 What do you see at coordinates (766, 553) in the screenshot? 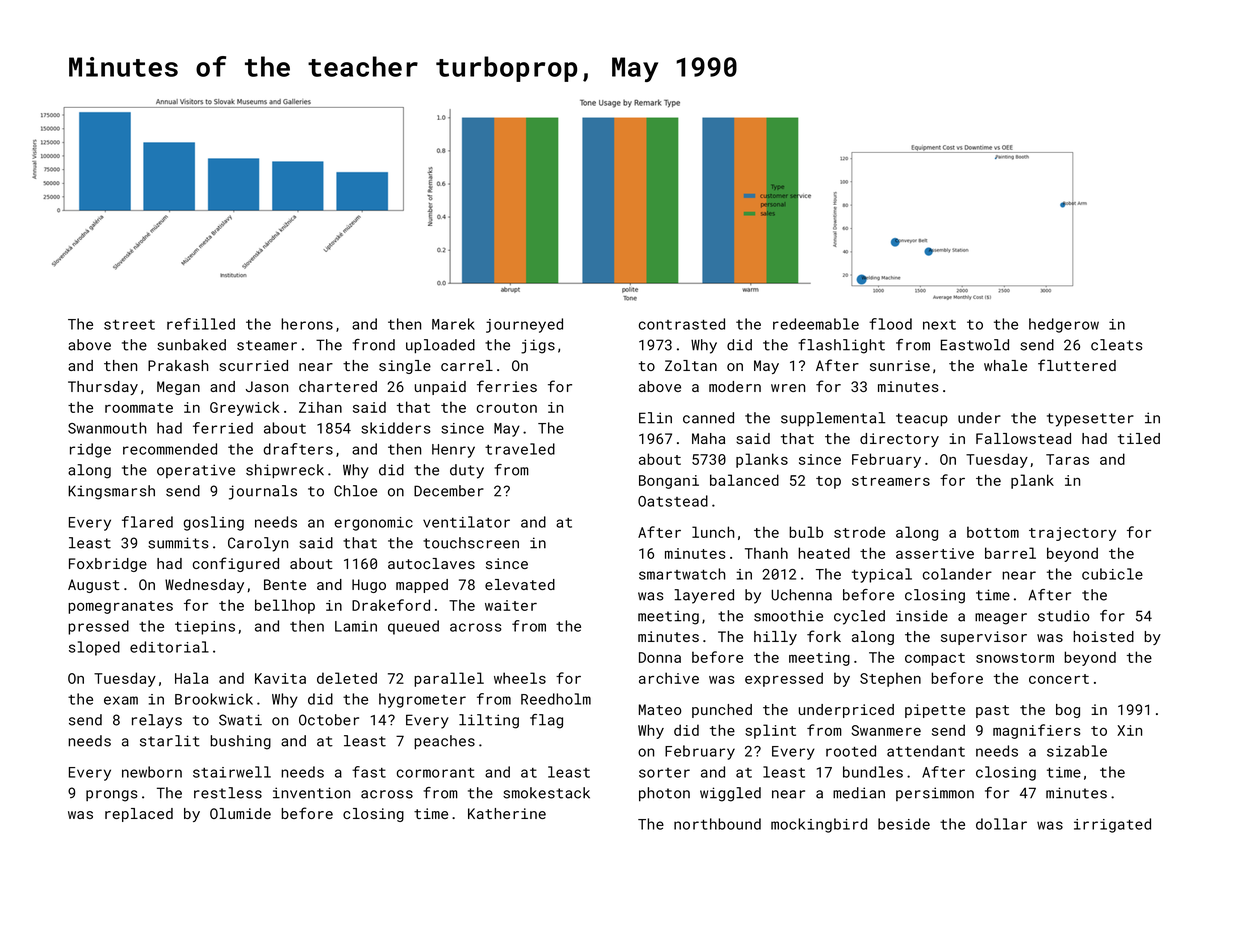
I see `Thanh` at bounding box center [766, 553].
